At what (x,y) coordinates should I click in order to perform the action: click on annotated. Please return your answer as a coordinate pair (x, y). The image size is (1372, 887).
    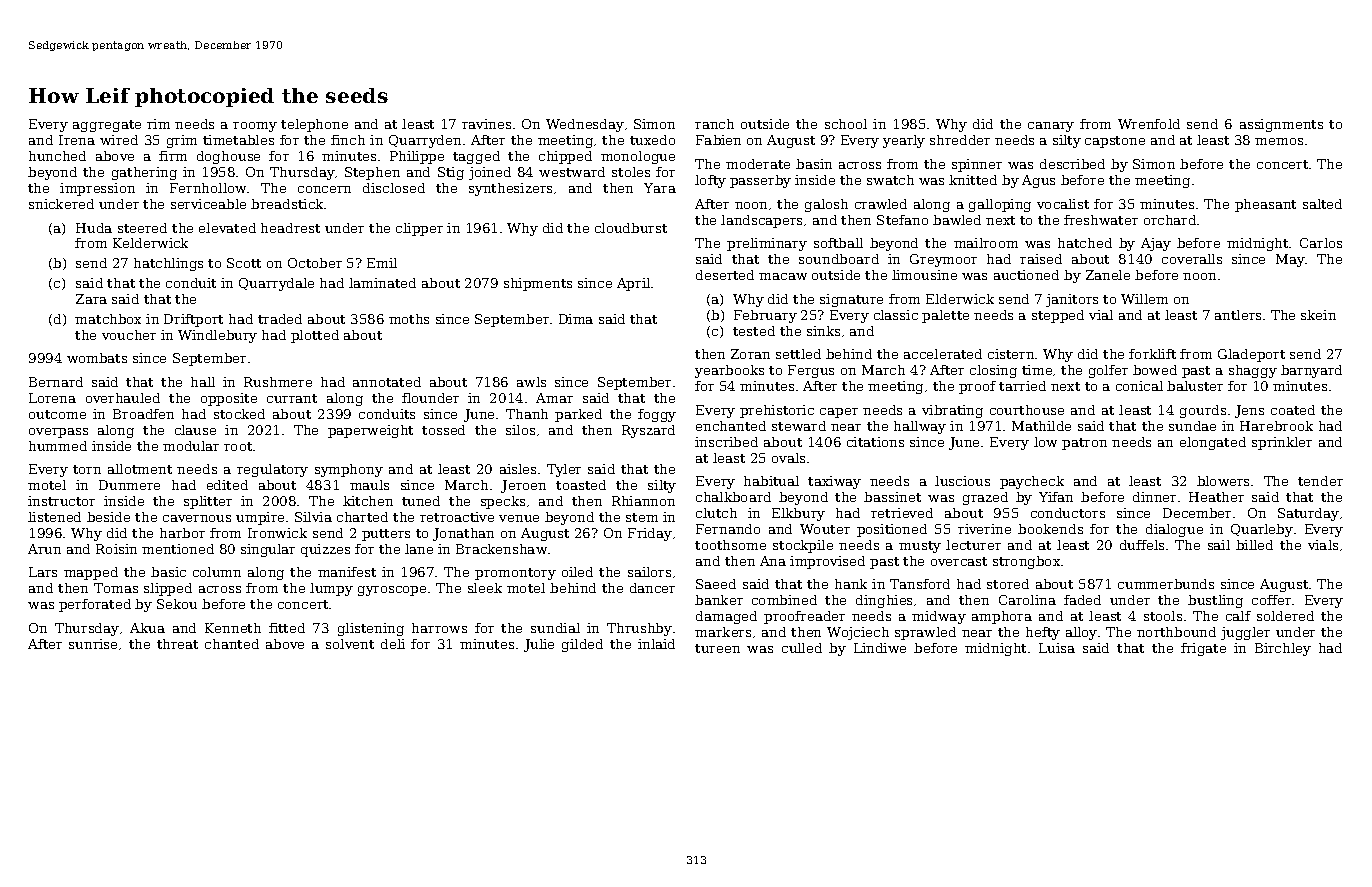
    Looking at the image, I should click on (387, 382).
